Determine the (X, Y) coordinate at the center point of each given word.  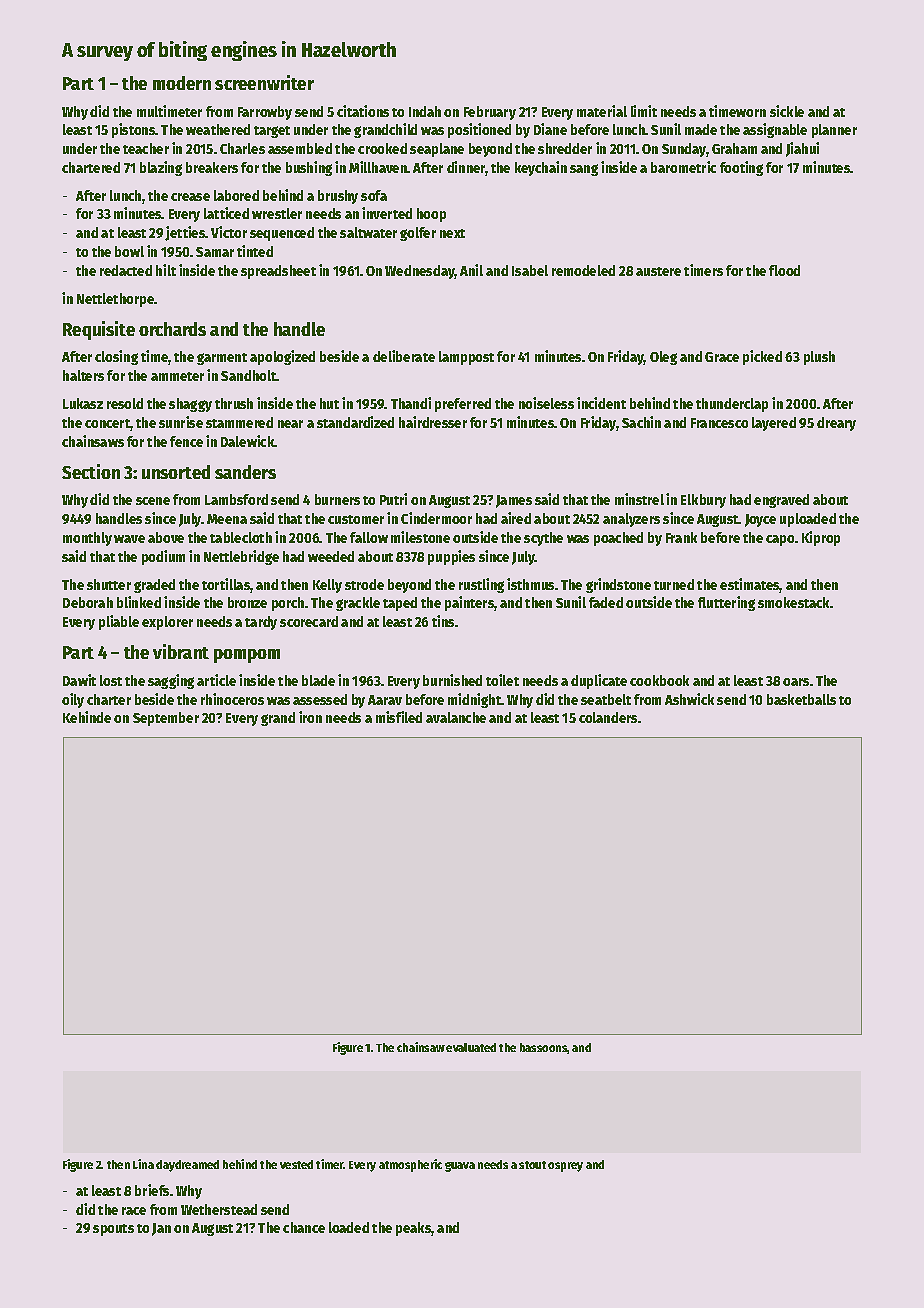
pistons (134, 130)
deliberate (404, 356)
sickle (787, 111)
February (490, 113)
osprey (565, 1167)
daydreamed (187, 1166)
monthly (87, 539)
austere (658, 271)
